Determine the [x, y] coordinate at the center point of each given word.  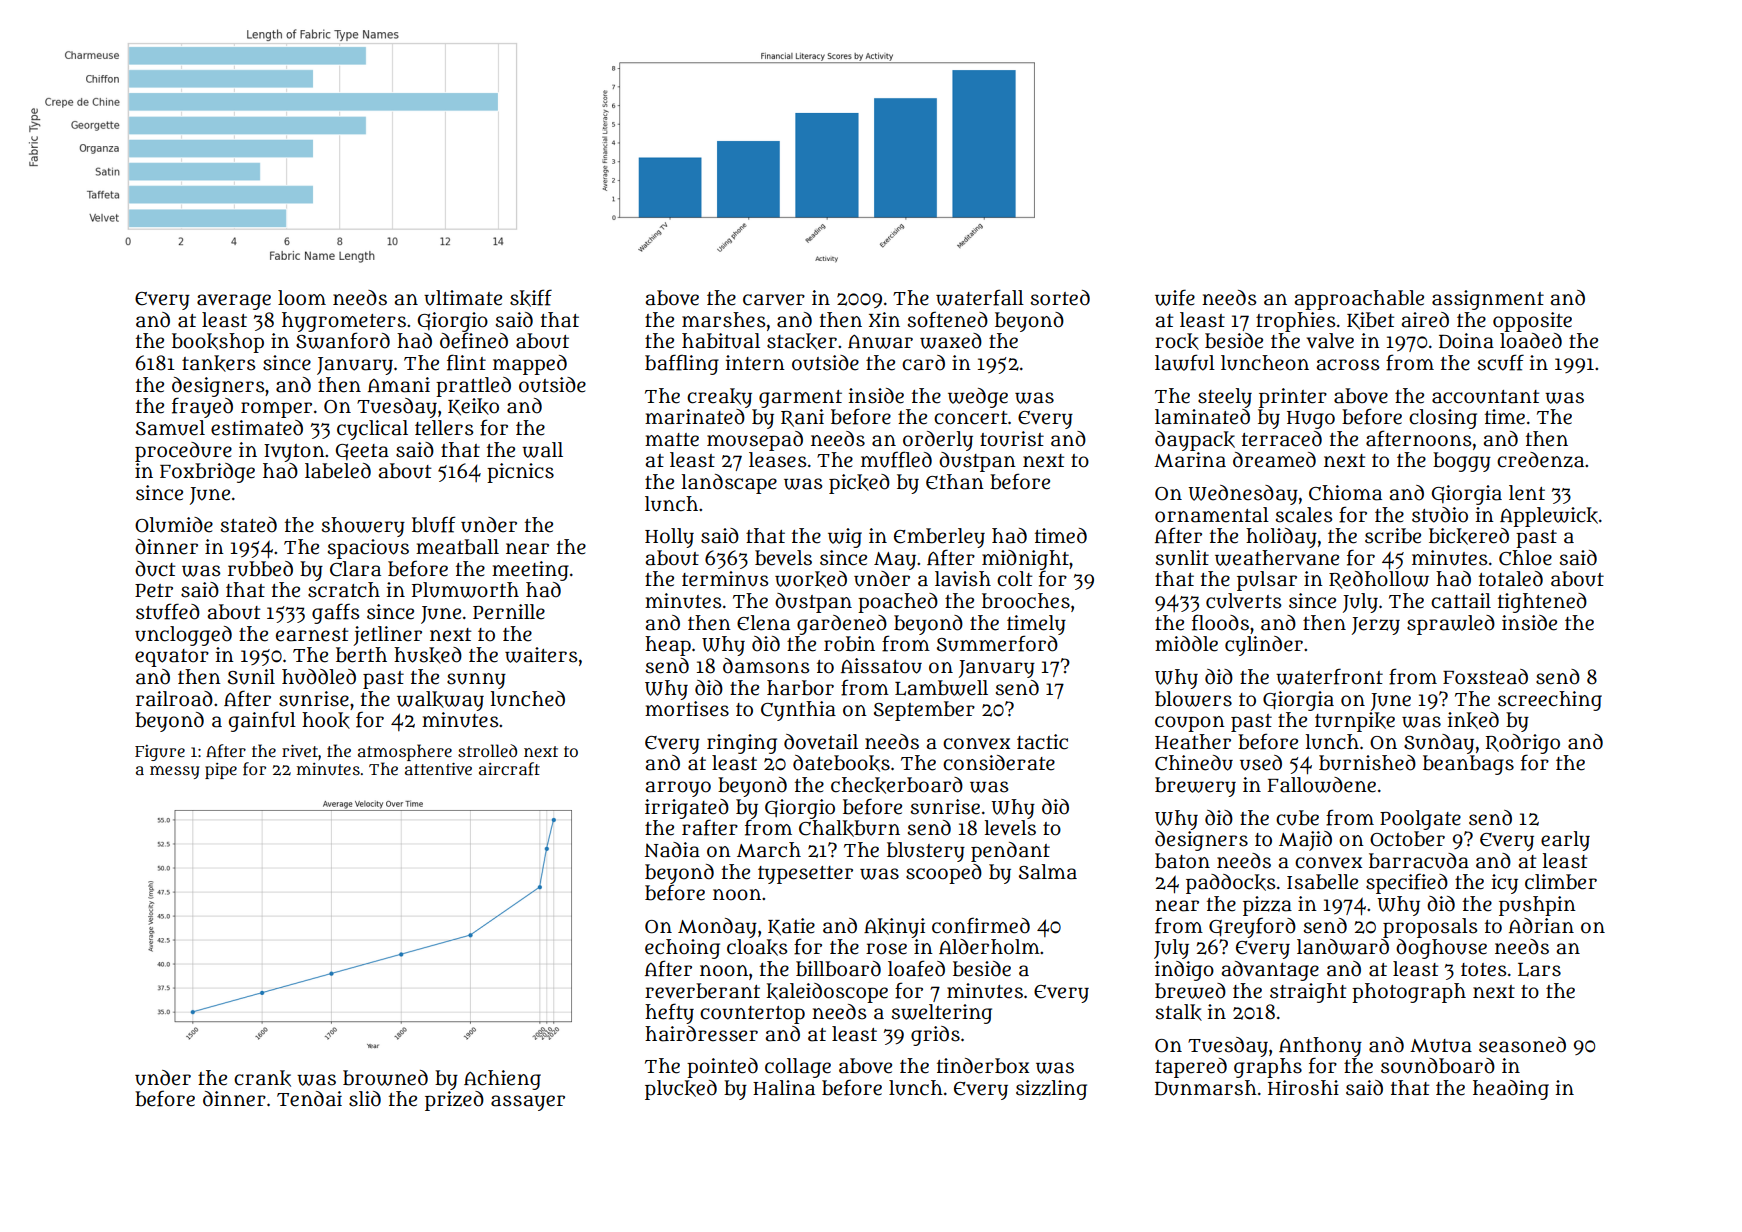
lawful [1185, 362]
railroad [174, 699]
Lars [1539, 970]
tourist [1012, 439]
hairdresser [701, 1034]
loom [302, 298]
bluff [434, 524]
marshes [724, 320]
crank [262, 1078]
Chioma [1345, 493]
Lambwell [941, 688]
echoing [682, 949]
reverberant [702, 991]
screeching [1550, 701]
